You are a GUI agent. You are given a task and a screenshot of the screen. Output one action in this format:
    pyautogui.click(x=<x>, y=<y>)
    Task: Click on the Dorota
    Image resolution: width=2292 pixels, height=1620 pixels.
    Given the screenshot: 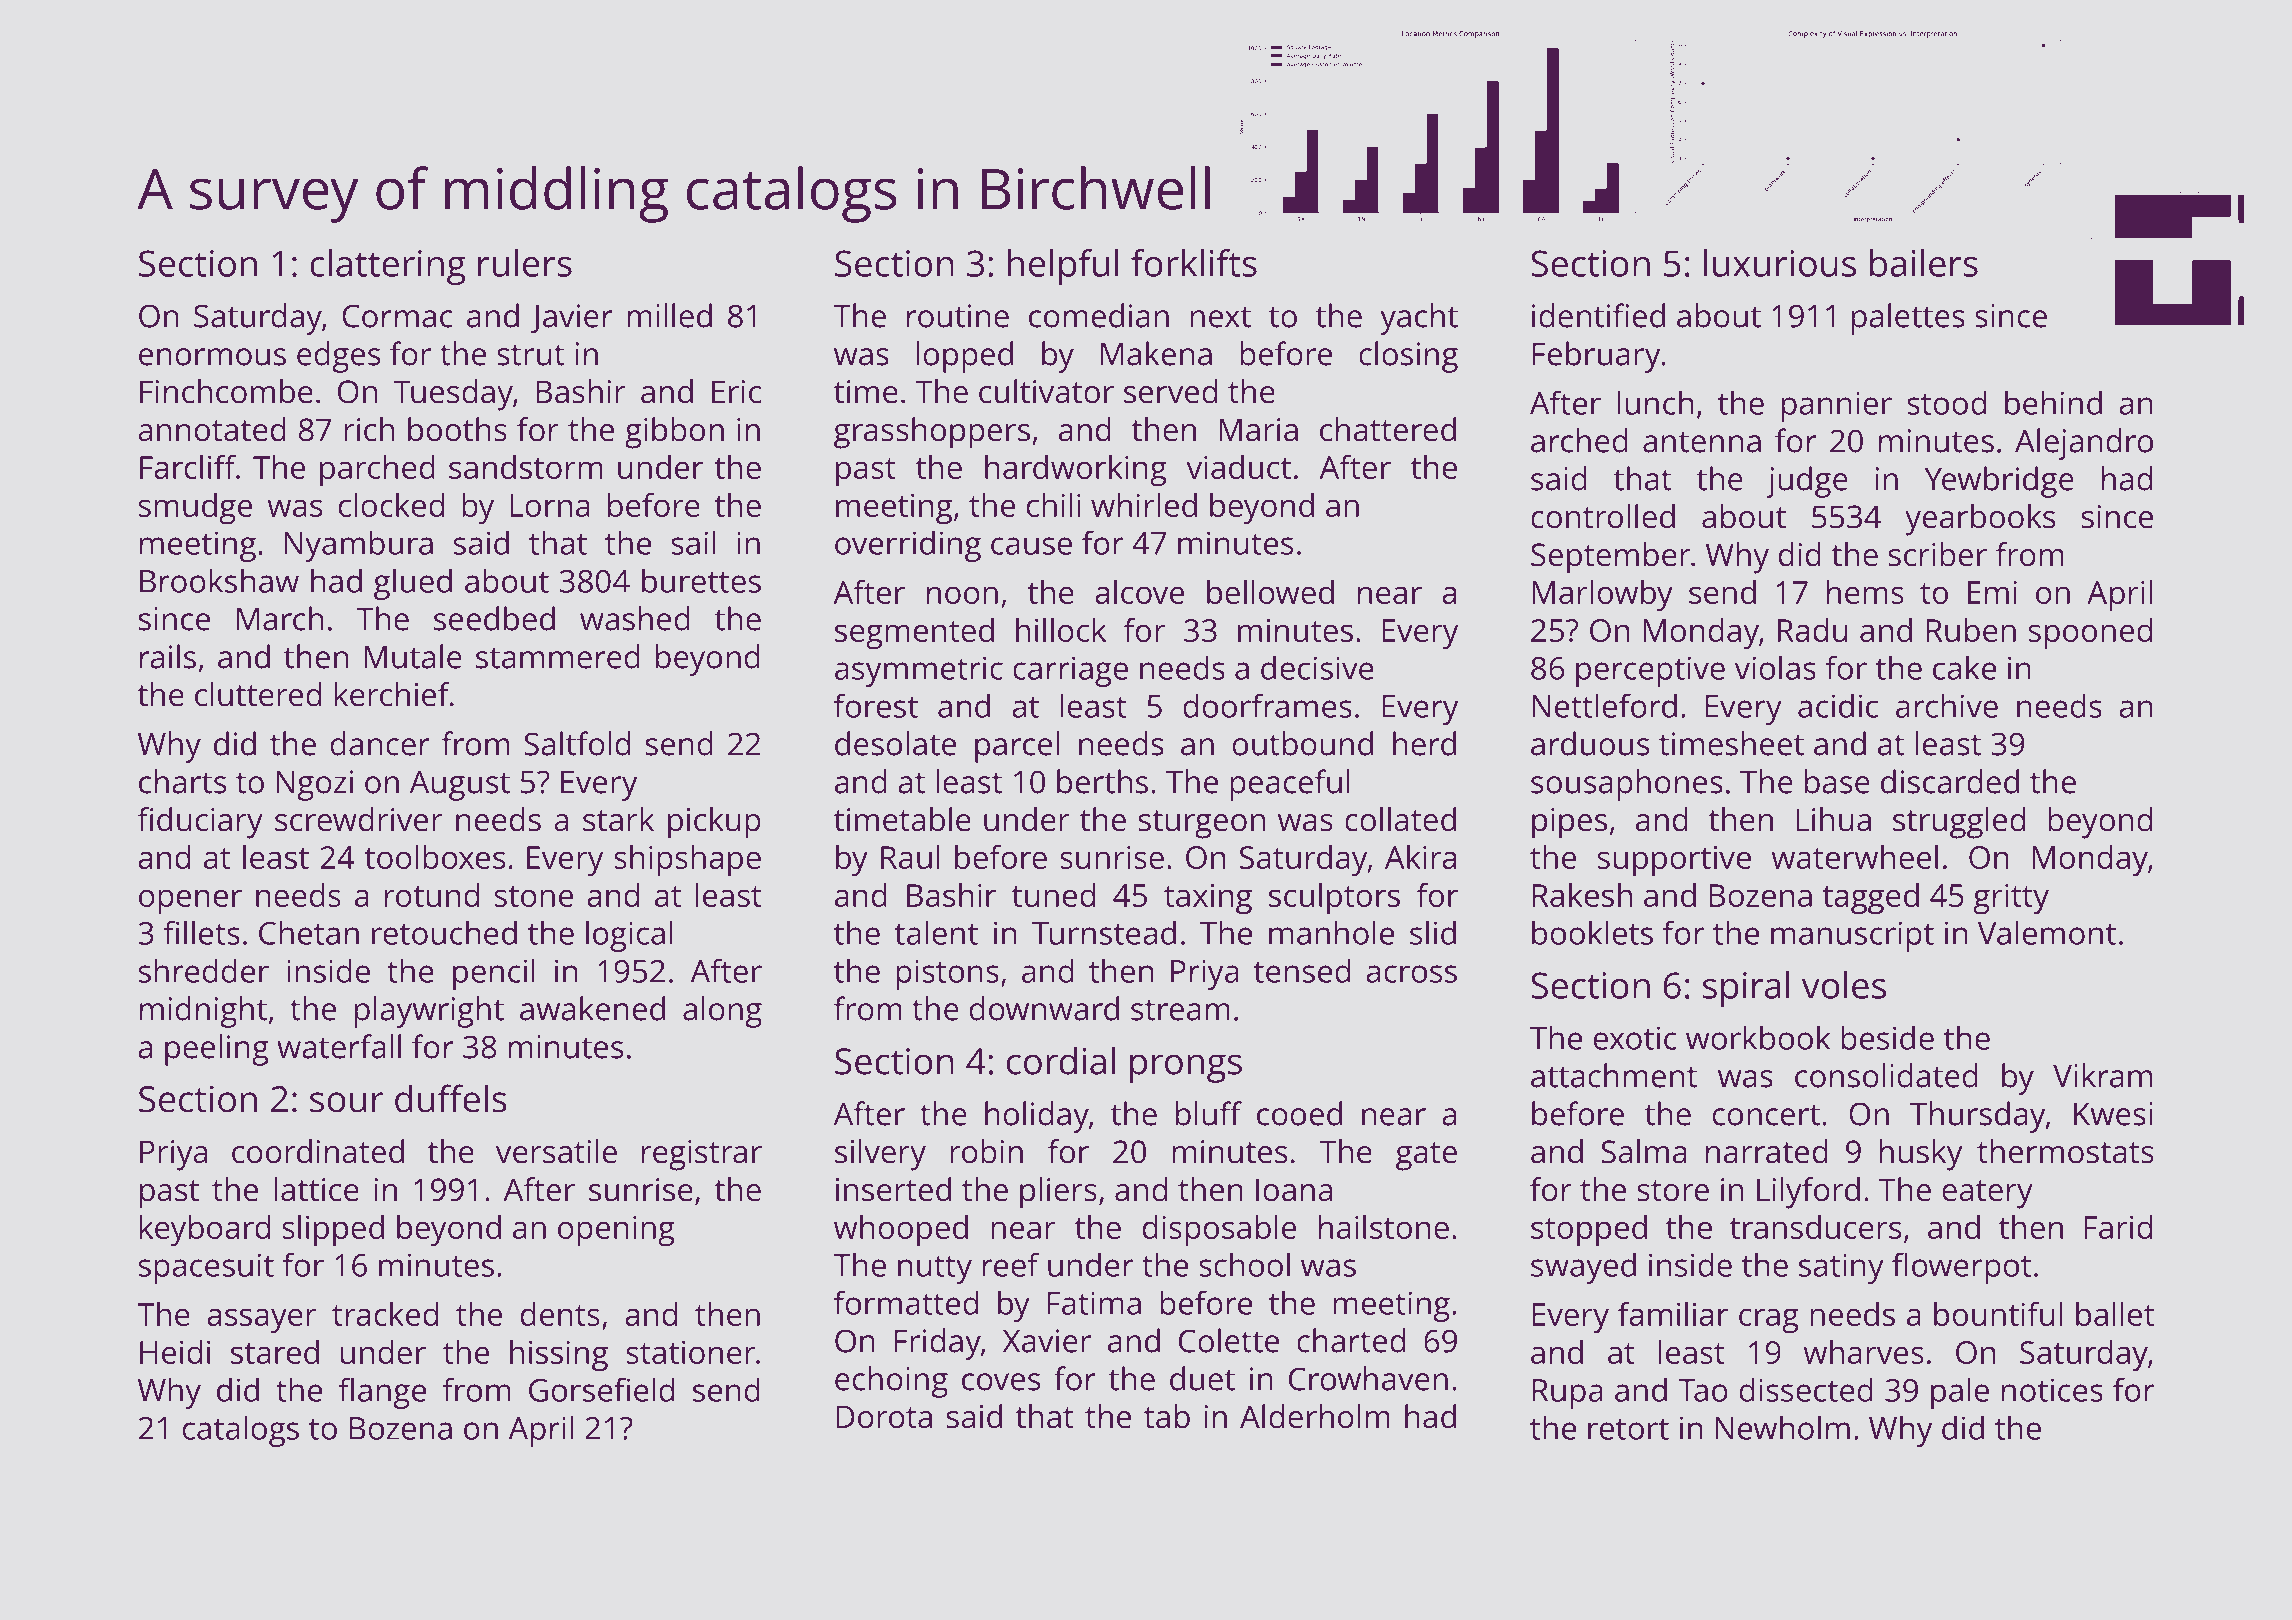 What is the action you would take?
    pyautogui.click(x=884, y=1417)
